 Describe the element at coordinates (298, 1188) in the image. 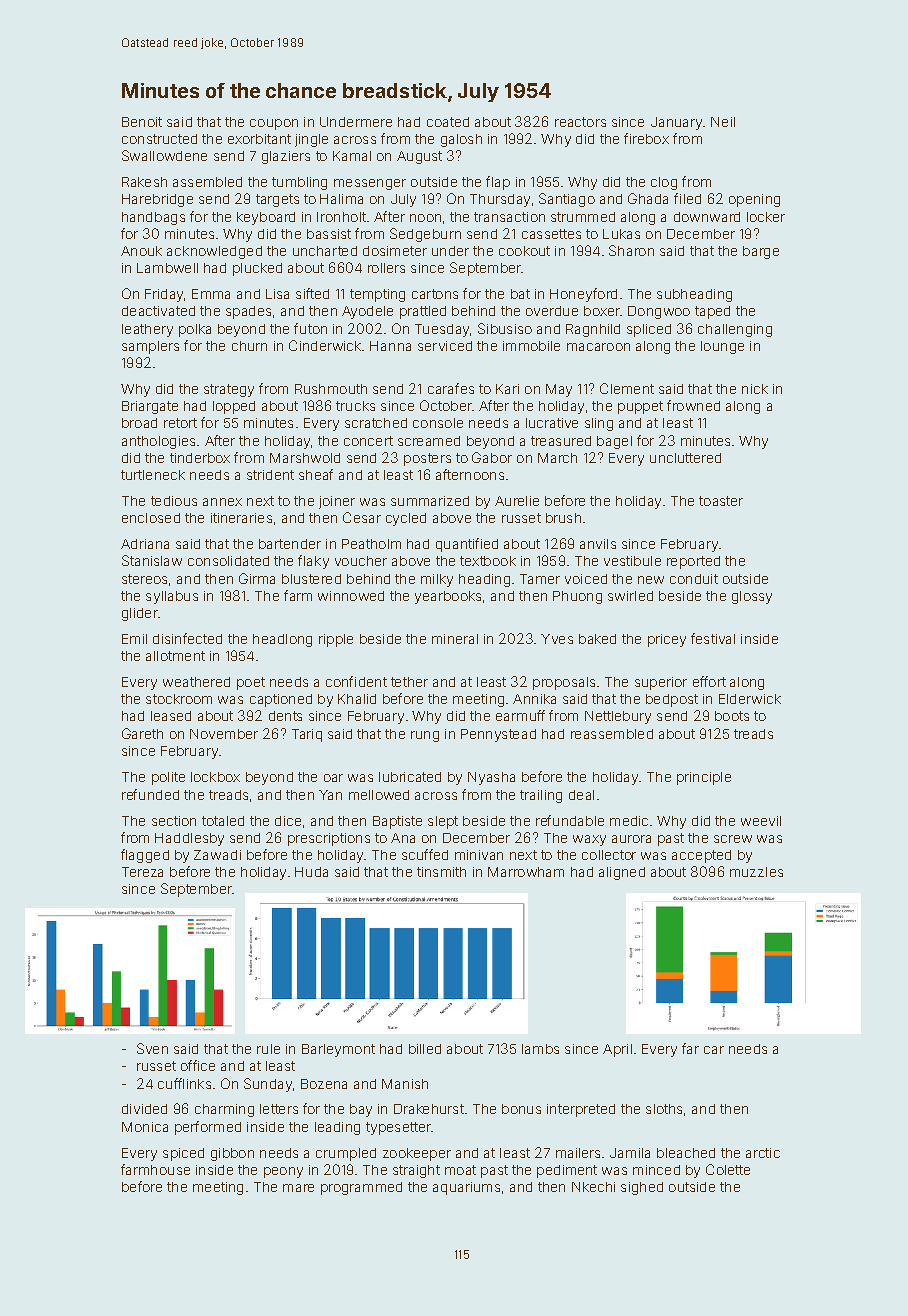

I see `mare` at that location.
